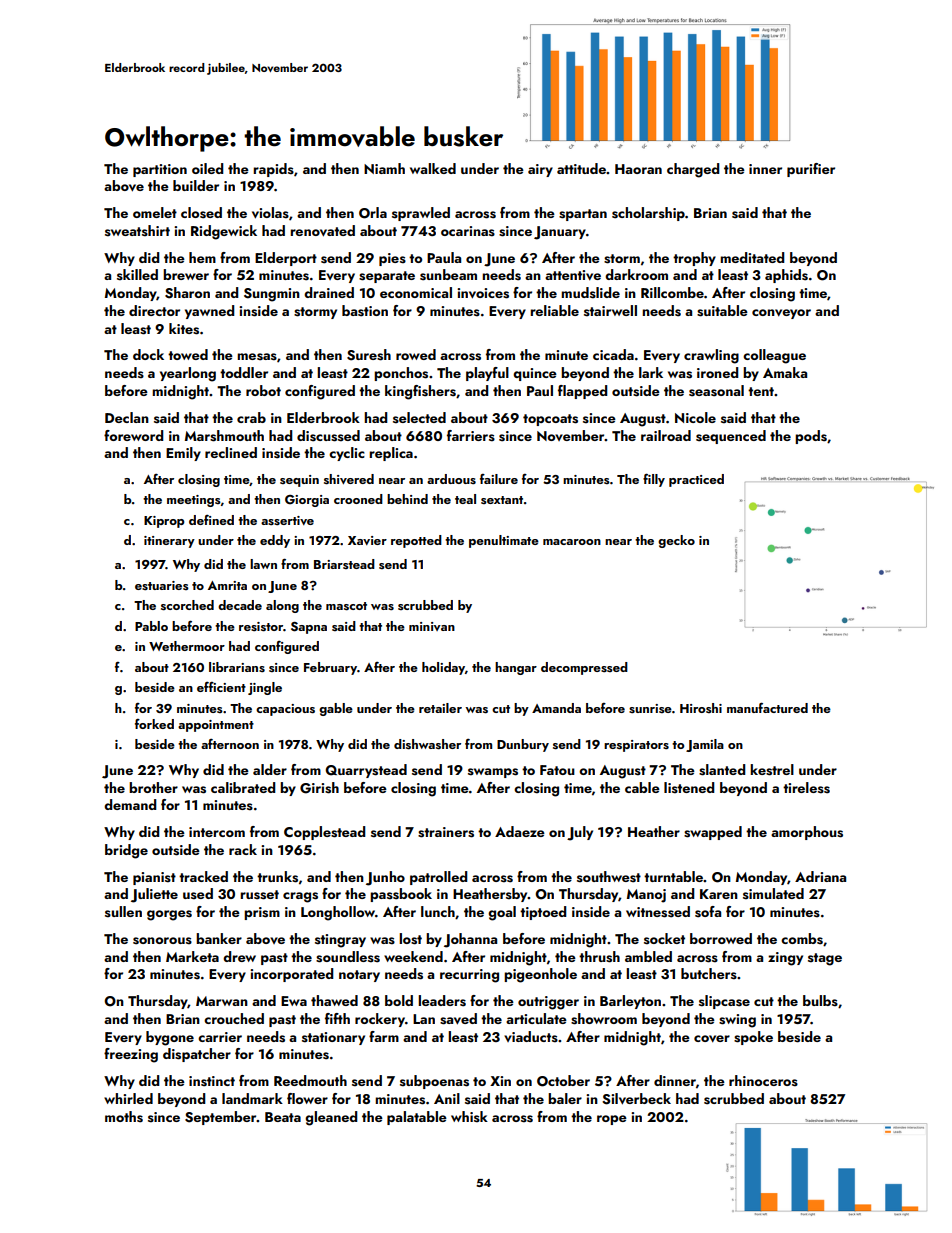 This screenshot has width=952, height=1233. I want to click on farriers, so click(471, 436).
